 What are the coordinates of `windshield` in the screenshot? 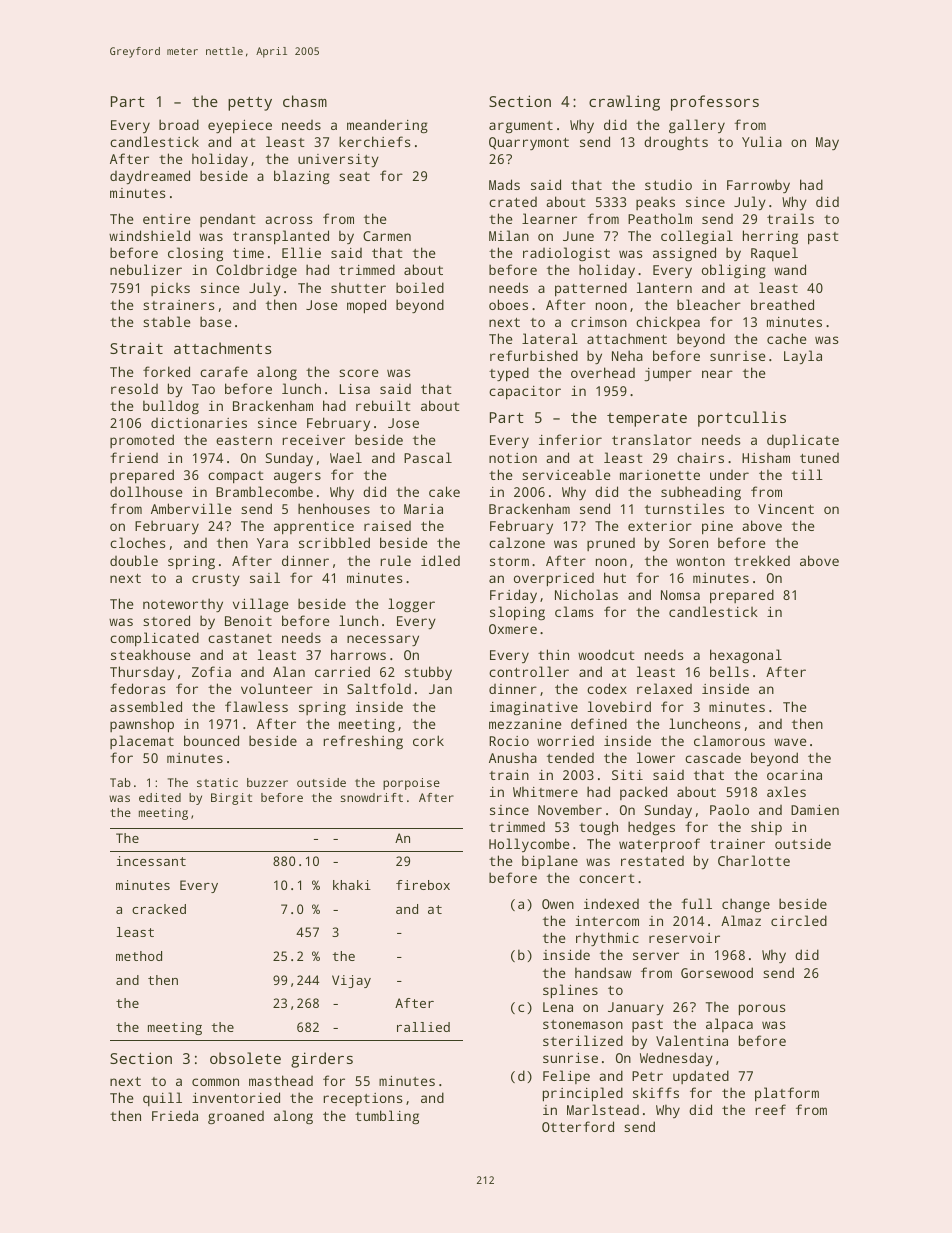 It's located at (149, 235).
